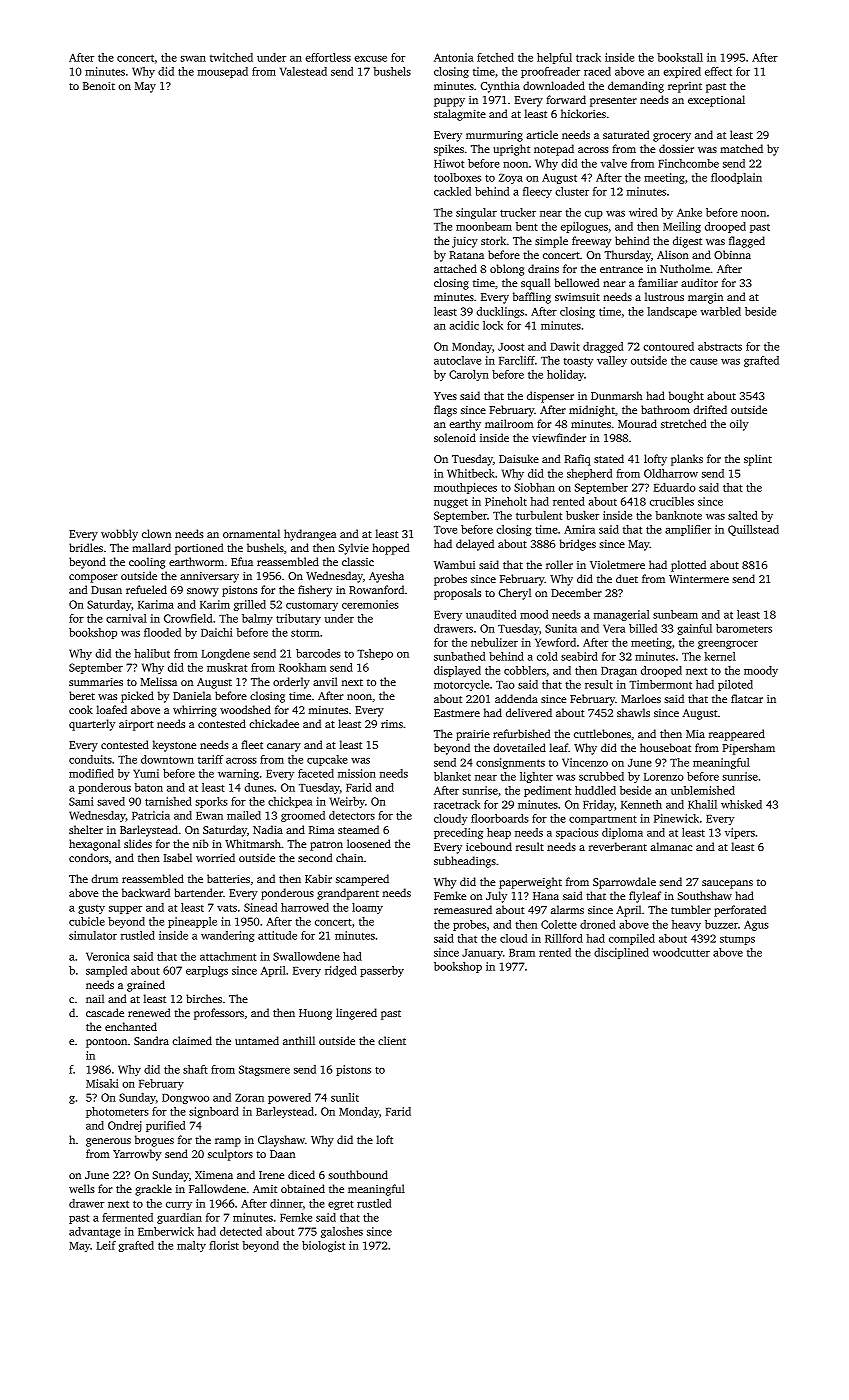 The width and height of the screenshot is (849, 1400). Describe the element at coordinates (390, 549) in the screenshot. I see `hopped` at that location.
